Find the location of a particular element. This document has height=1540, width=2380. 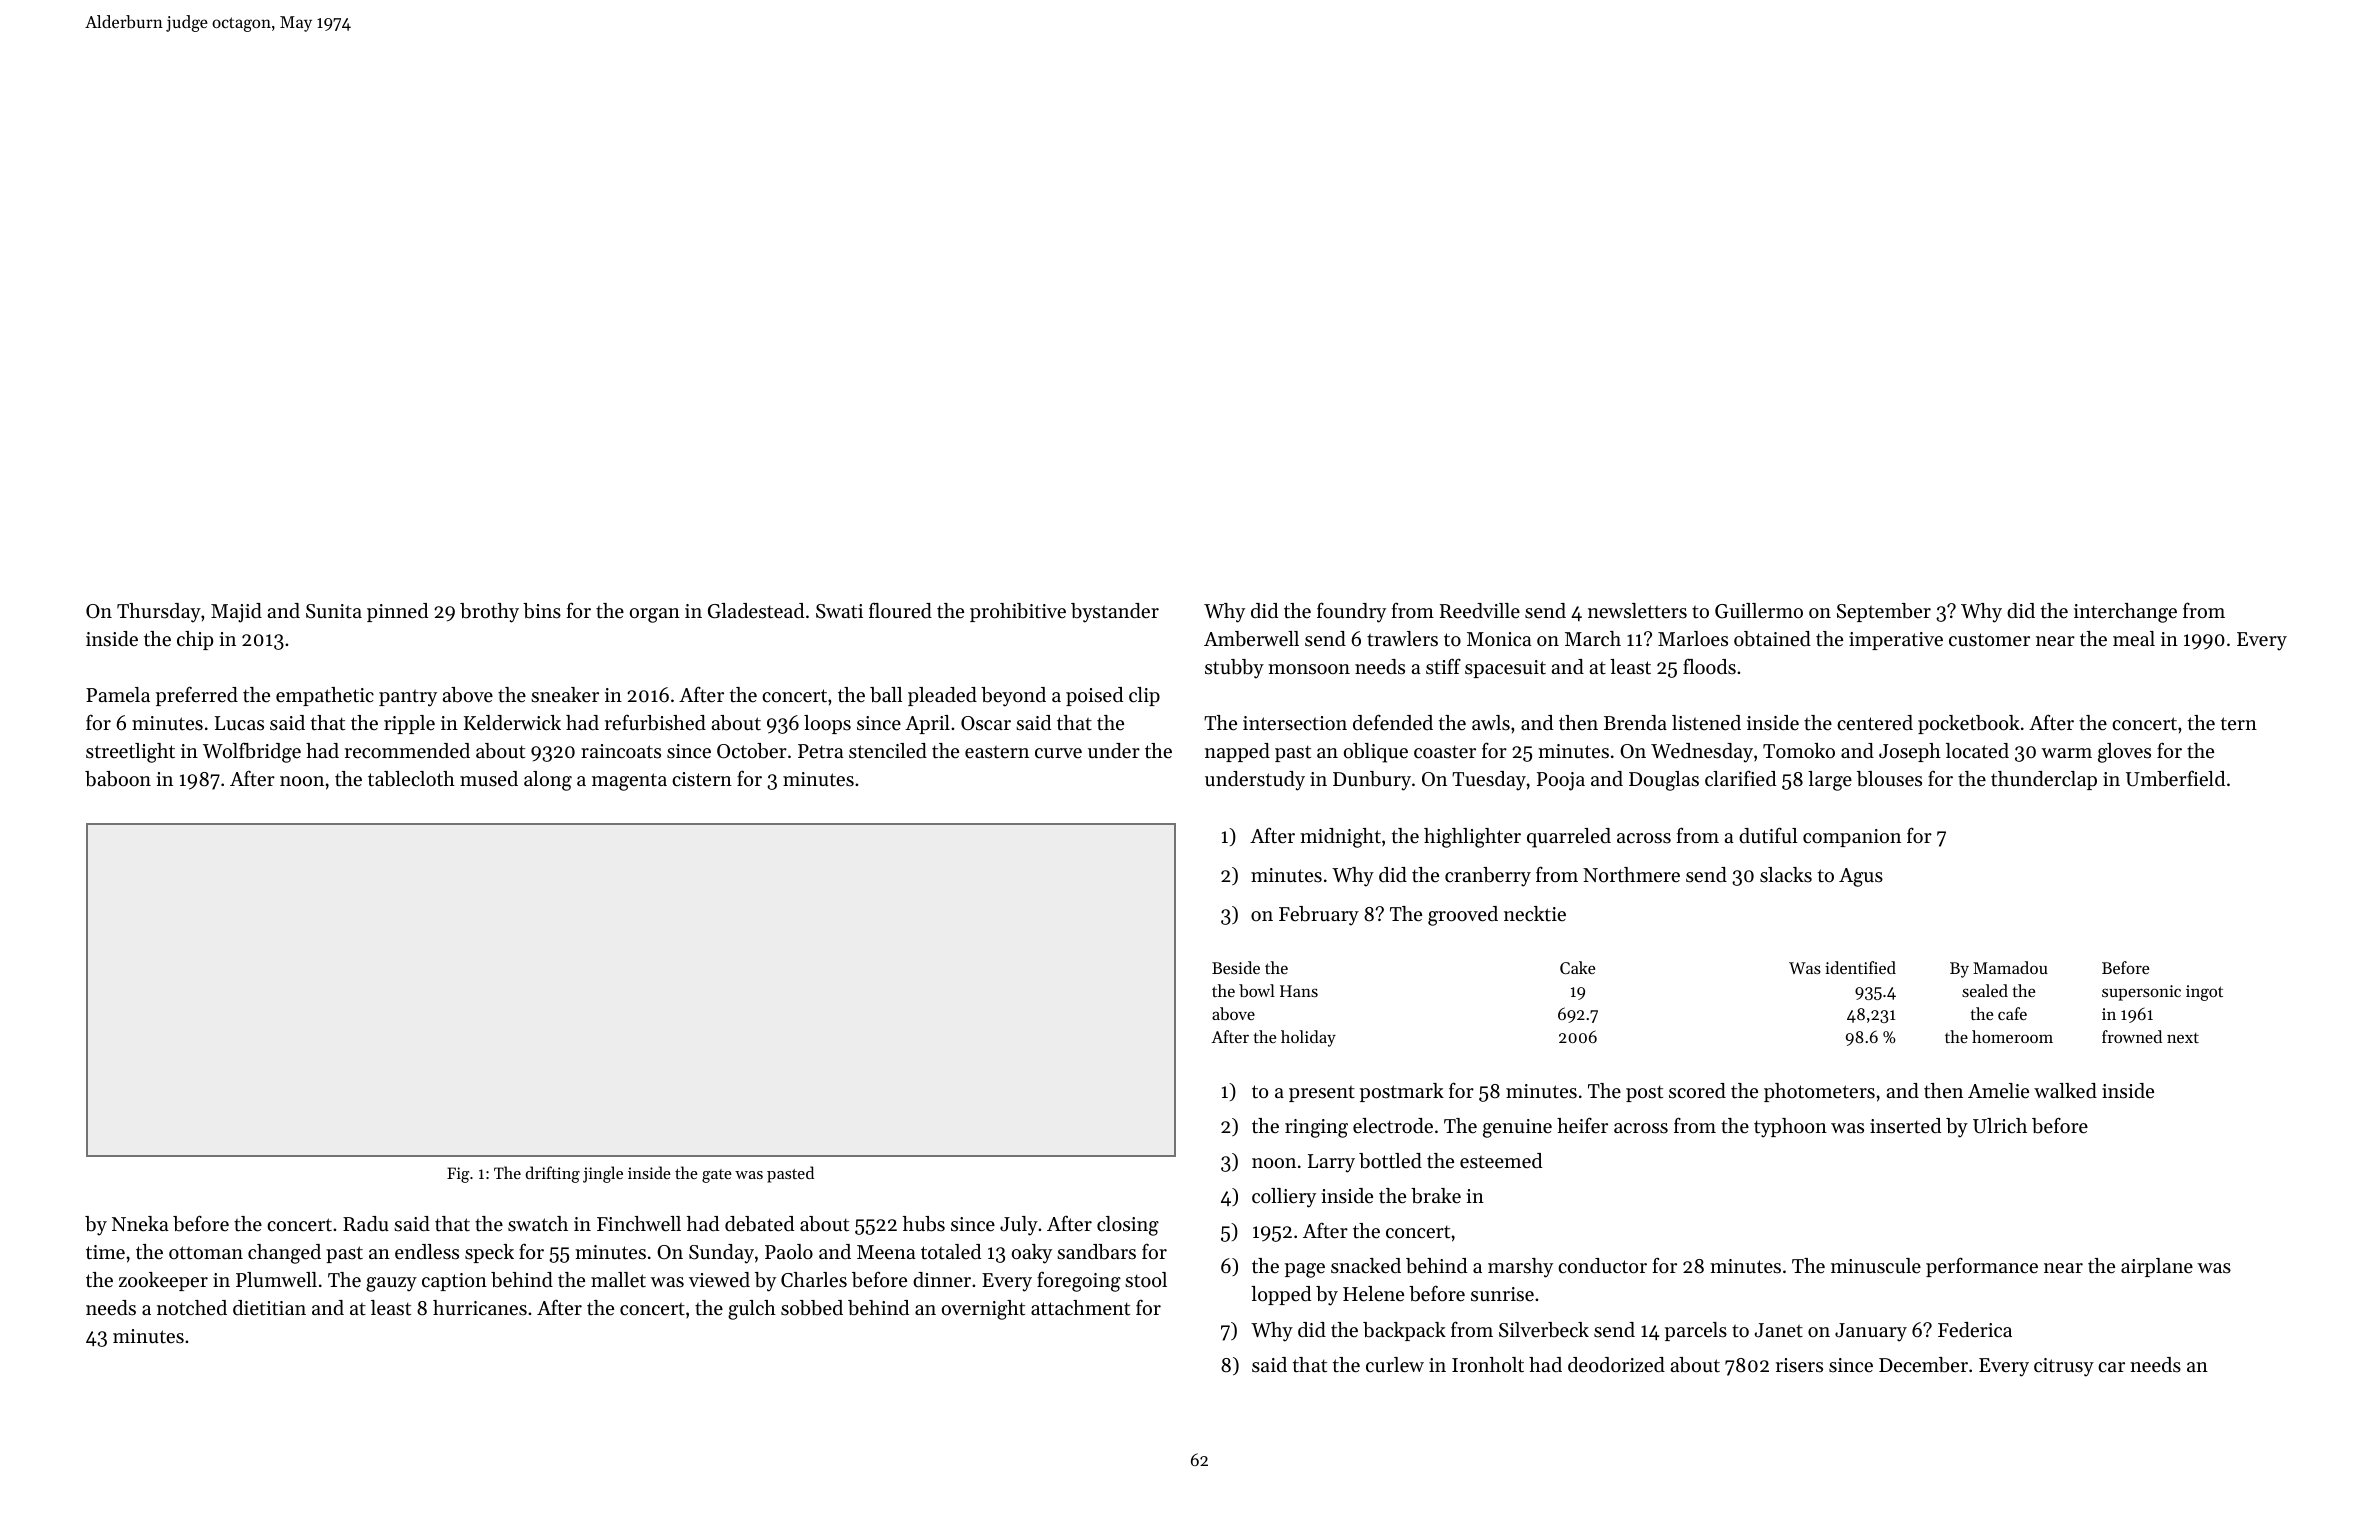

time is located at coordinates (105, 1252).
